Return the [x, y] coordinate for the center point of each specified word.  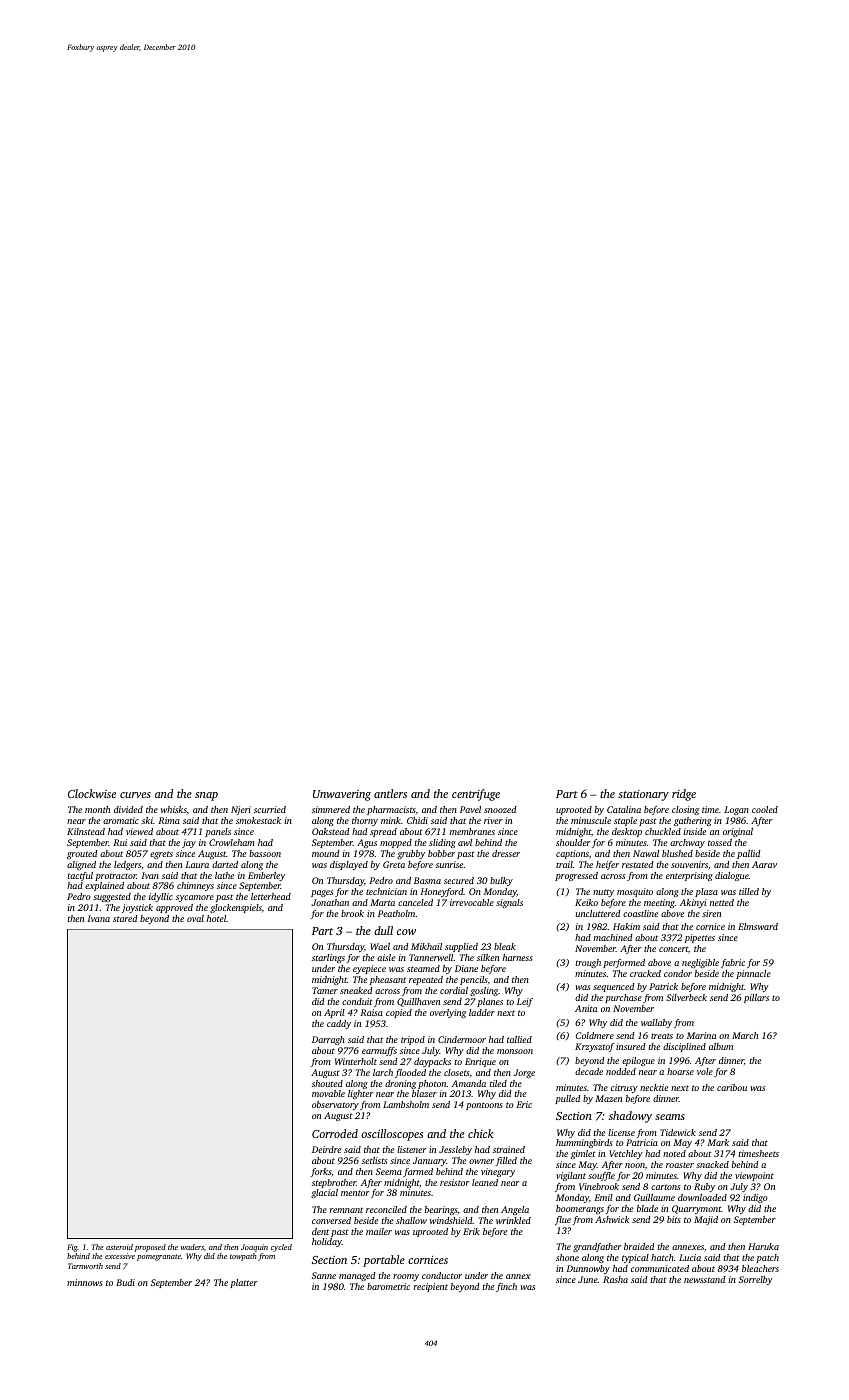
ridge [684, 795]
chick [481, 1133]
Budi [125, 1282]
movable [328, 1093]
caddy [339, 1024]
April [334, 1013]
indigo [755, 1198]
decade [589, 1071]
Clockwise [92, 793]
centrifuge [476, 795]
